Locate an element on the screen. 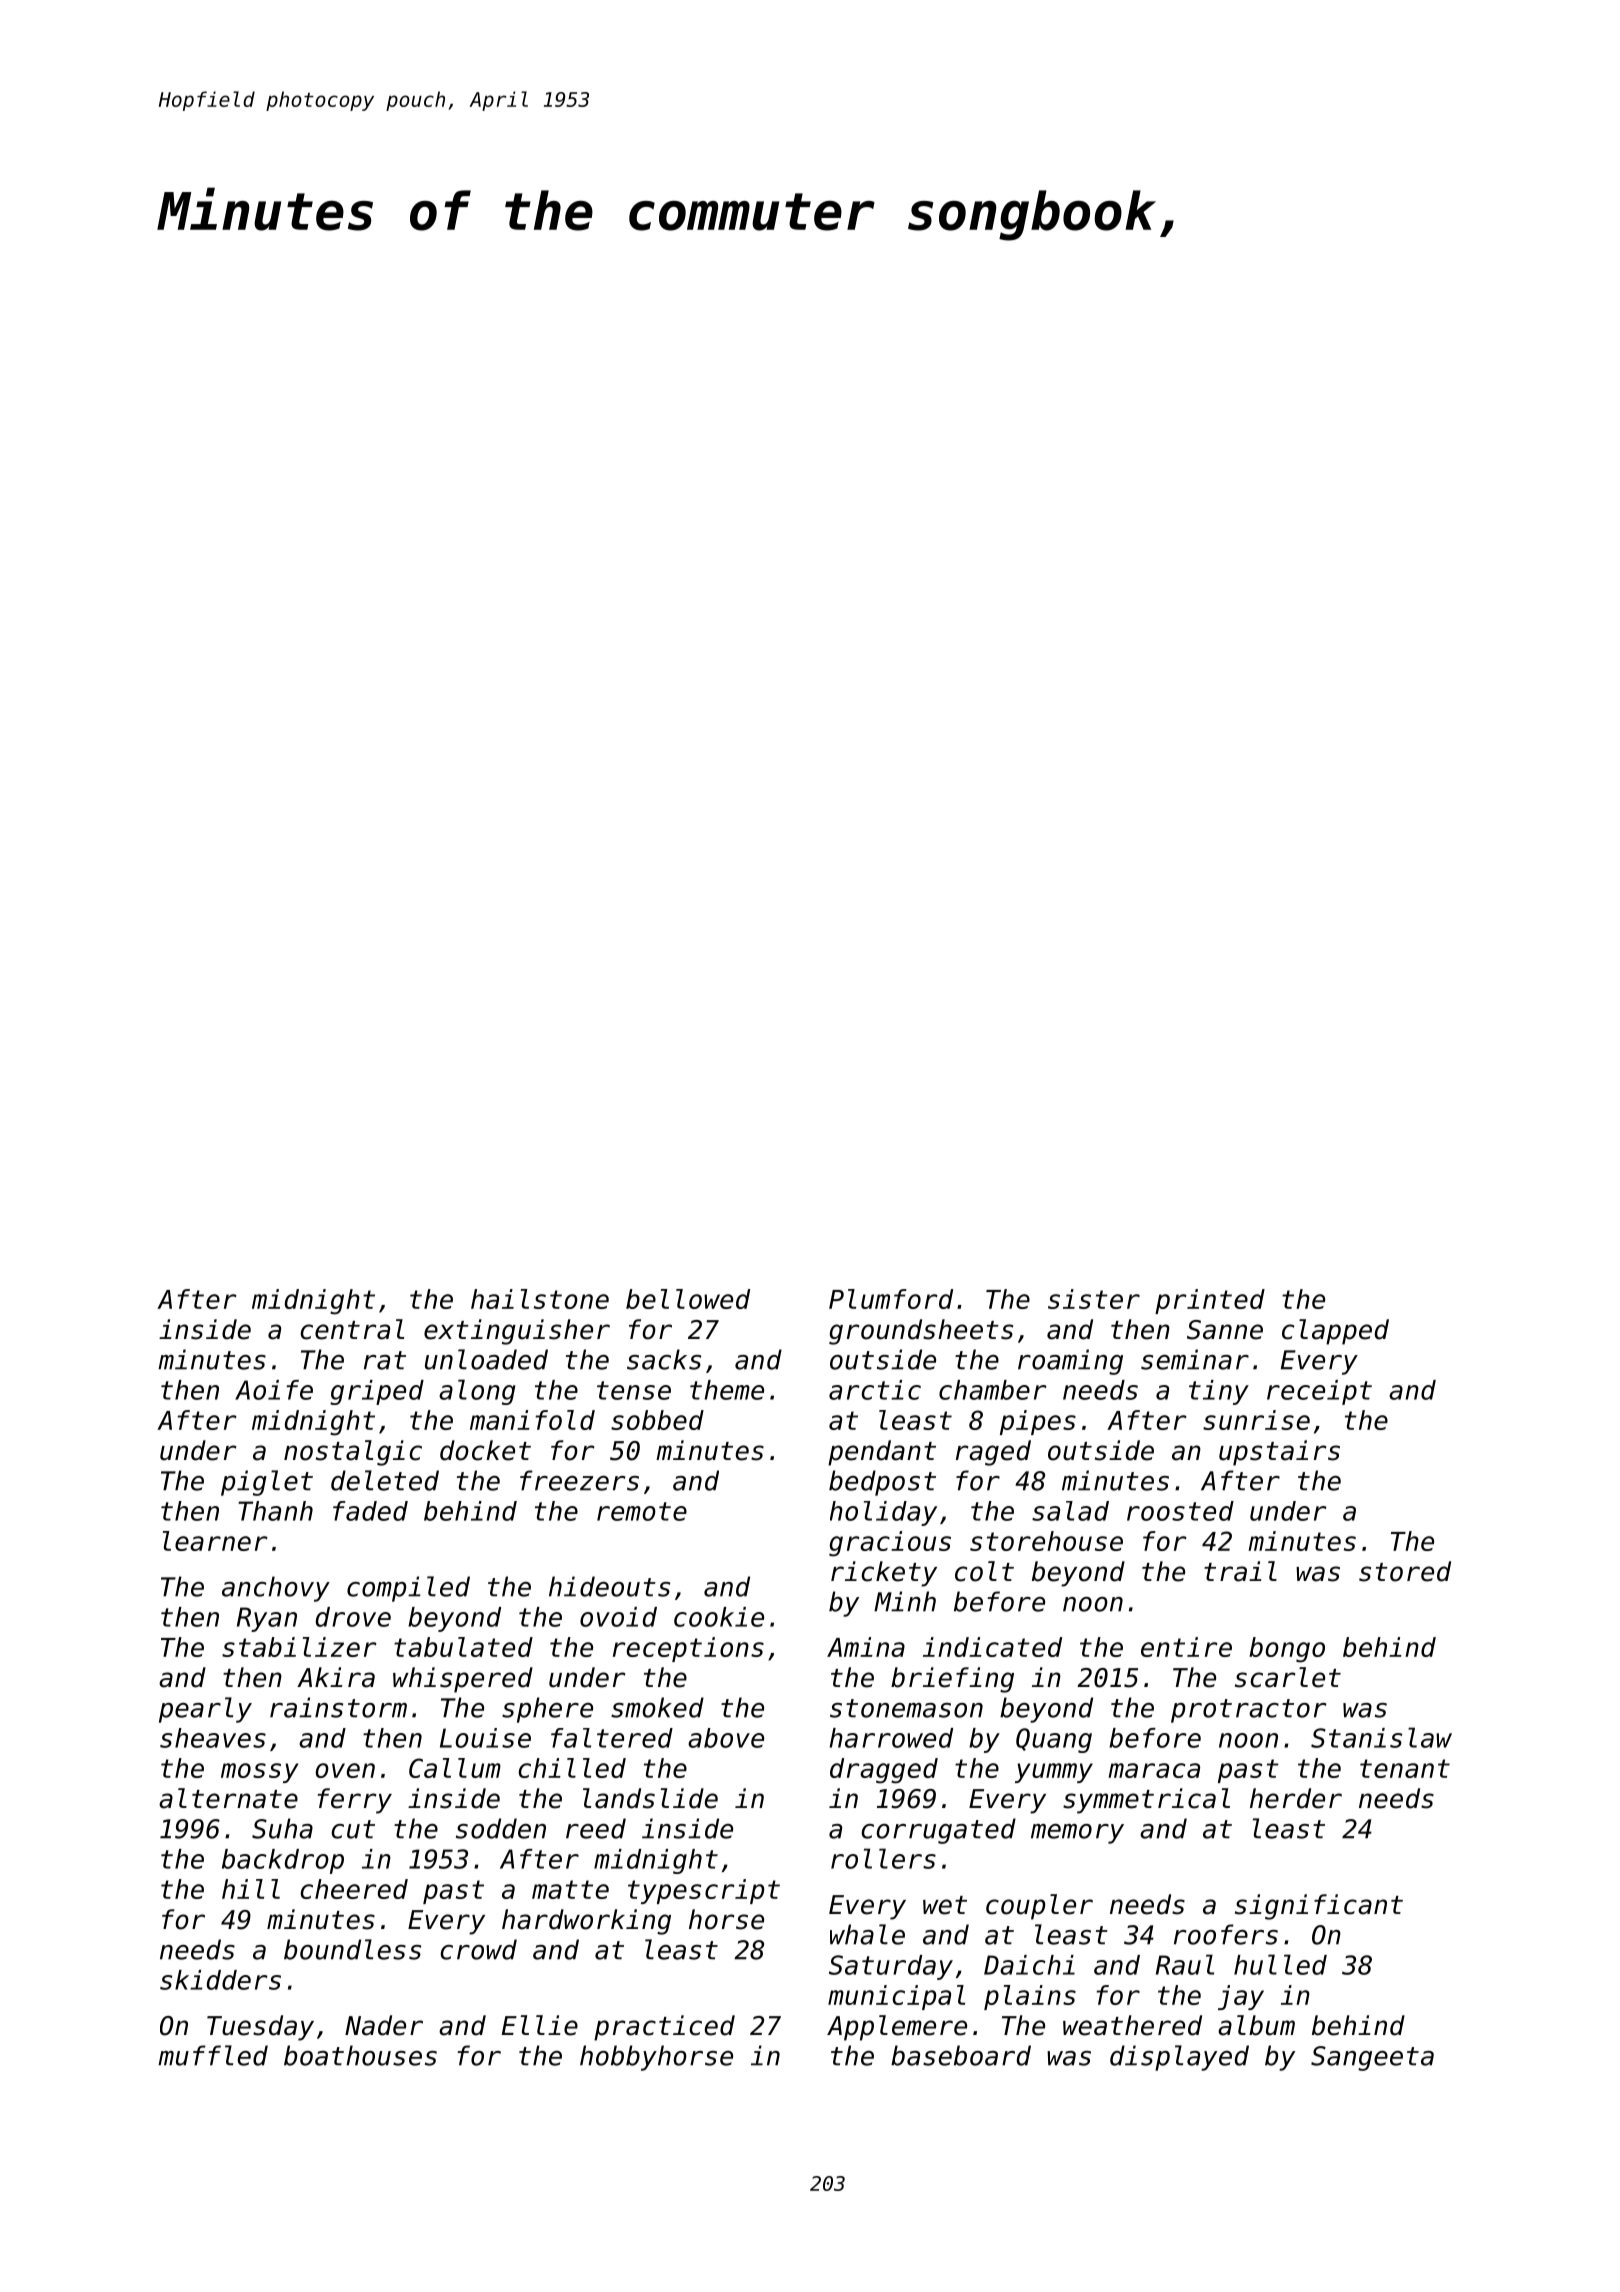 The width and height of the screenshot is (1620, 2292). sister is located at coordinates (1094, 1299).
